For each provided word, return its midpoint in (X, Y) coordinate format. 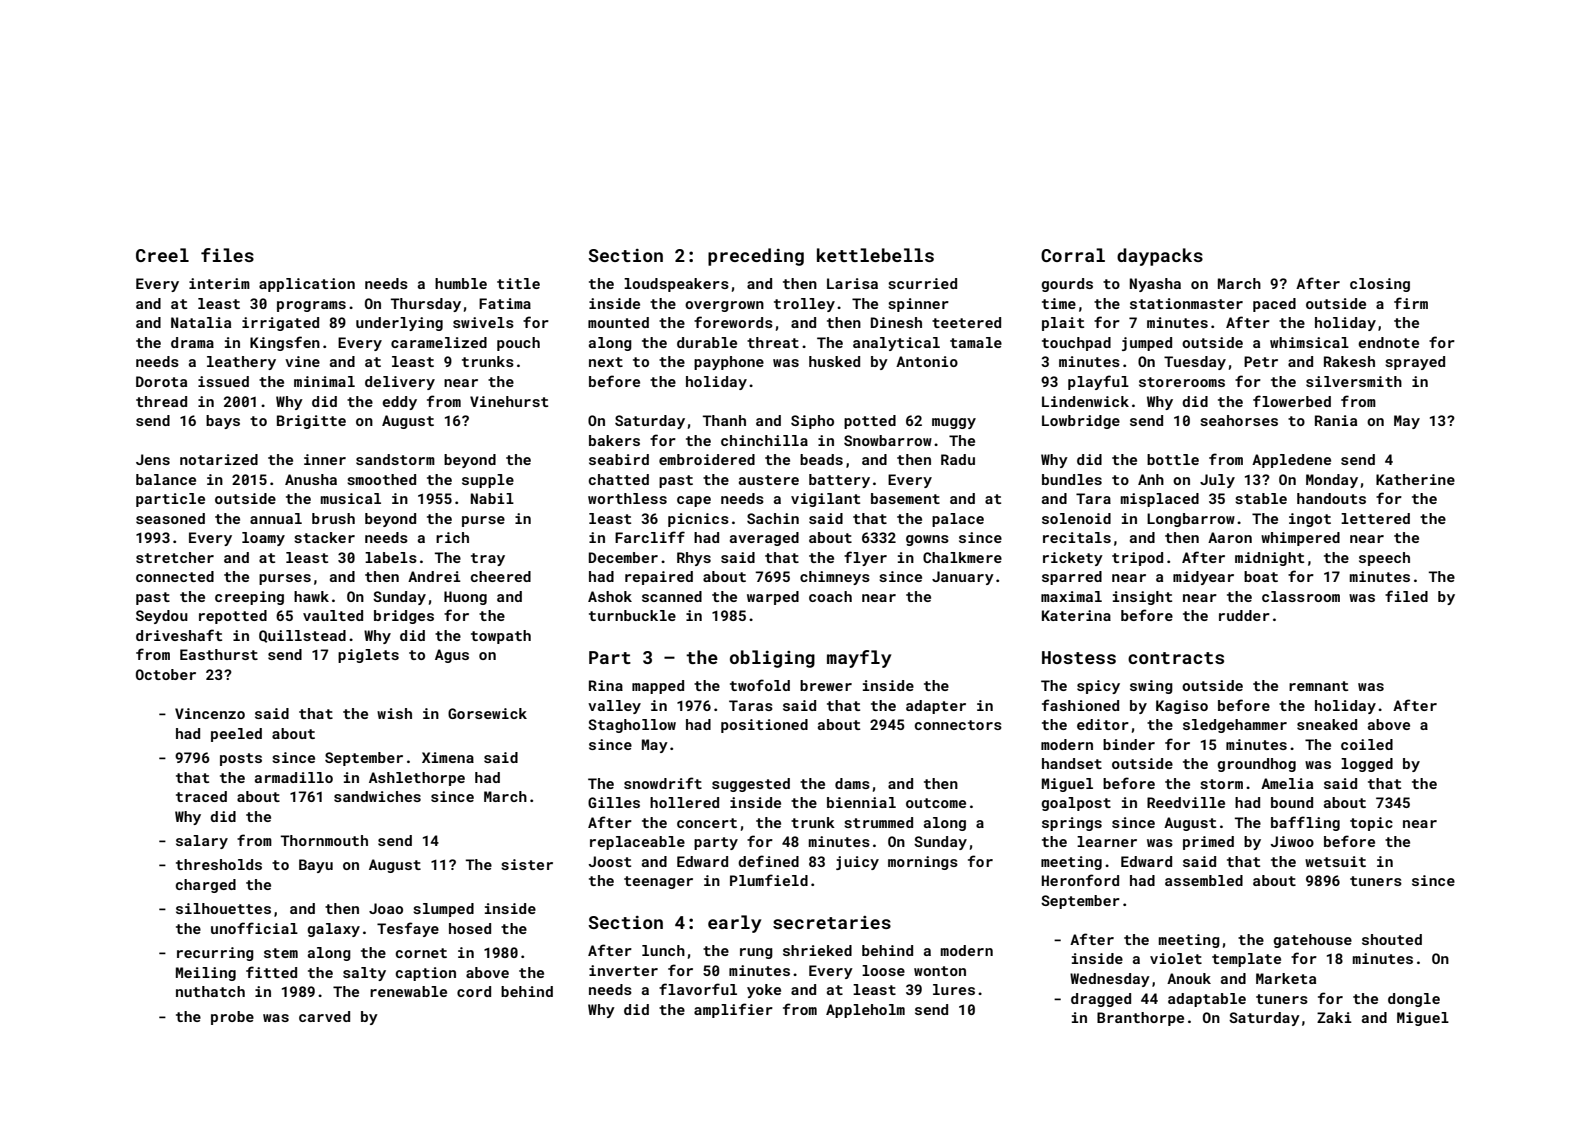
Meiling (206, 974)
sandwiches (377, 796)
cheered (501, 576)
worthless (627, 498)
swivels (483, 322)
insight (1142, 598)
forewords (733, 322)
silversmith (1354, 381)
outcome (936, 803)
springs (1072, 824)
